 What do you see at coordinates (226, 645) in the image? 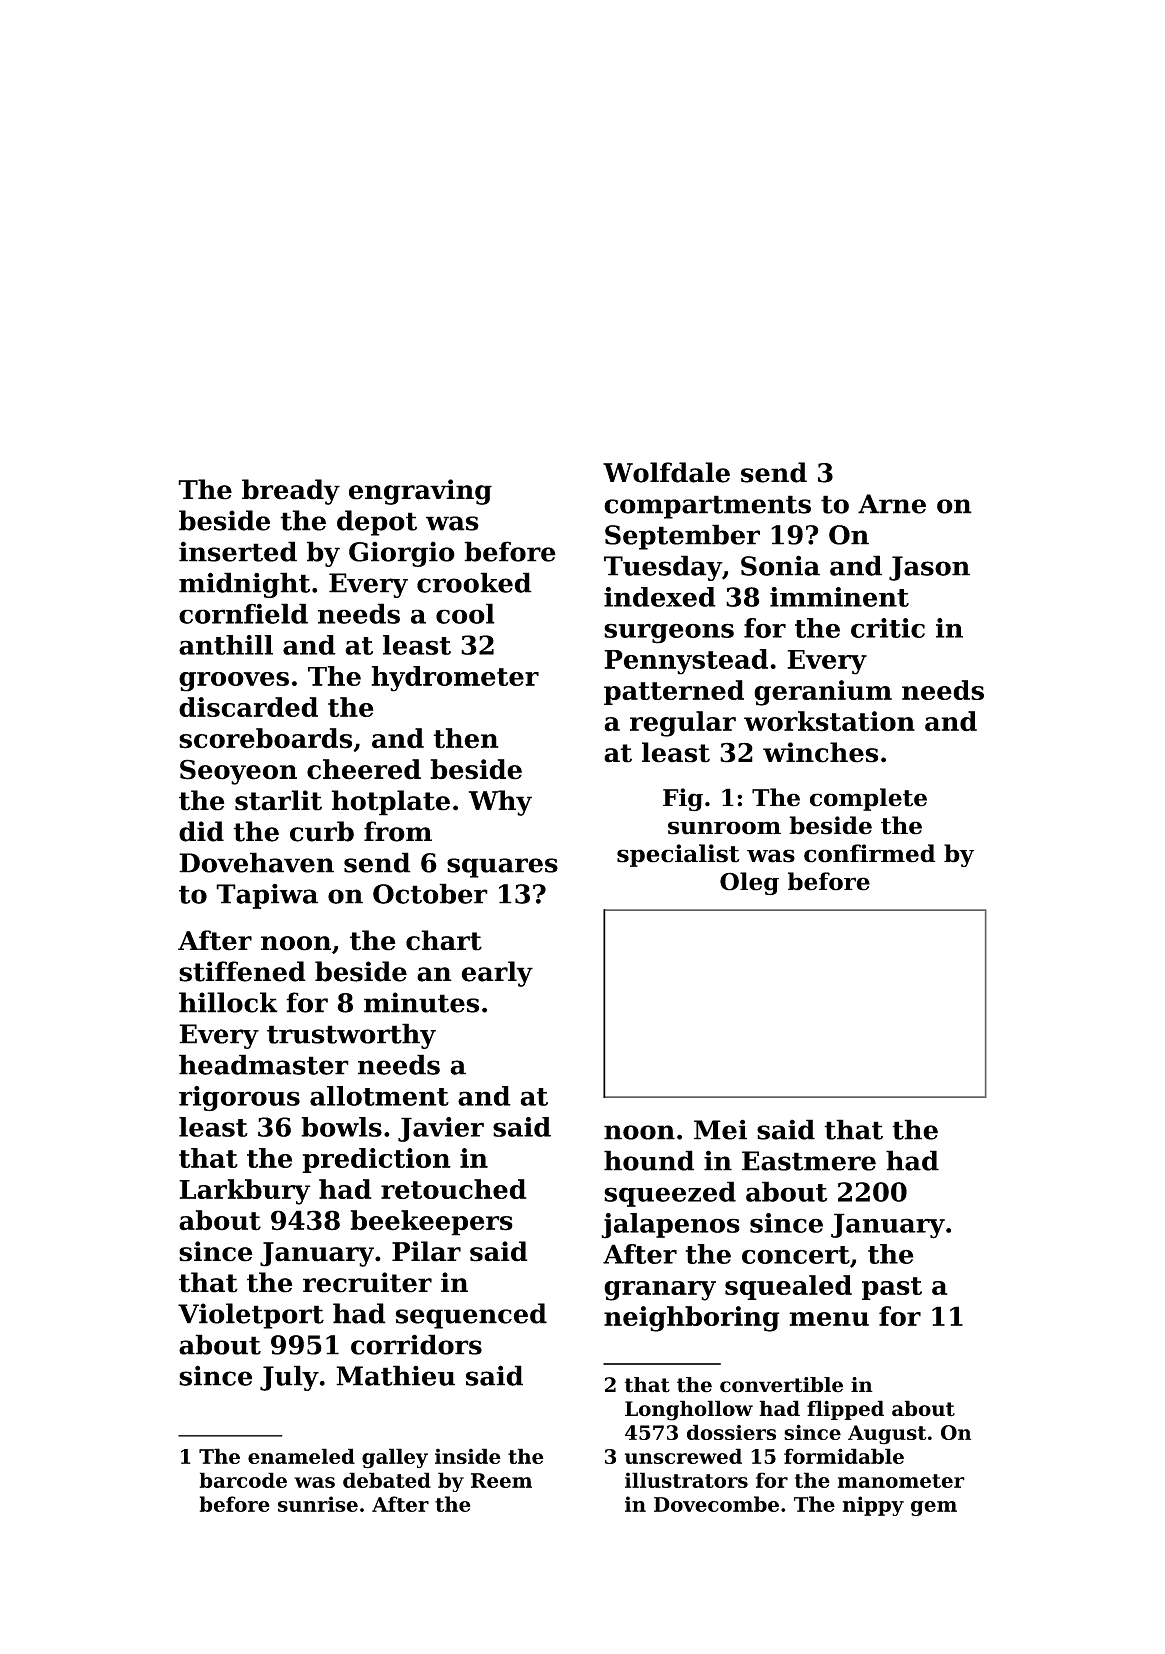
I see `anthill` at bounding box center [226, 645].
